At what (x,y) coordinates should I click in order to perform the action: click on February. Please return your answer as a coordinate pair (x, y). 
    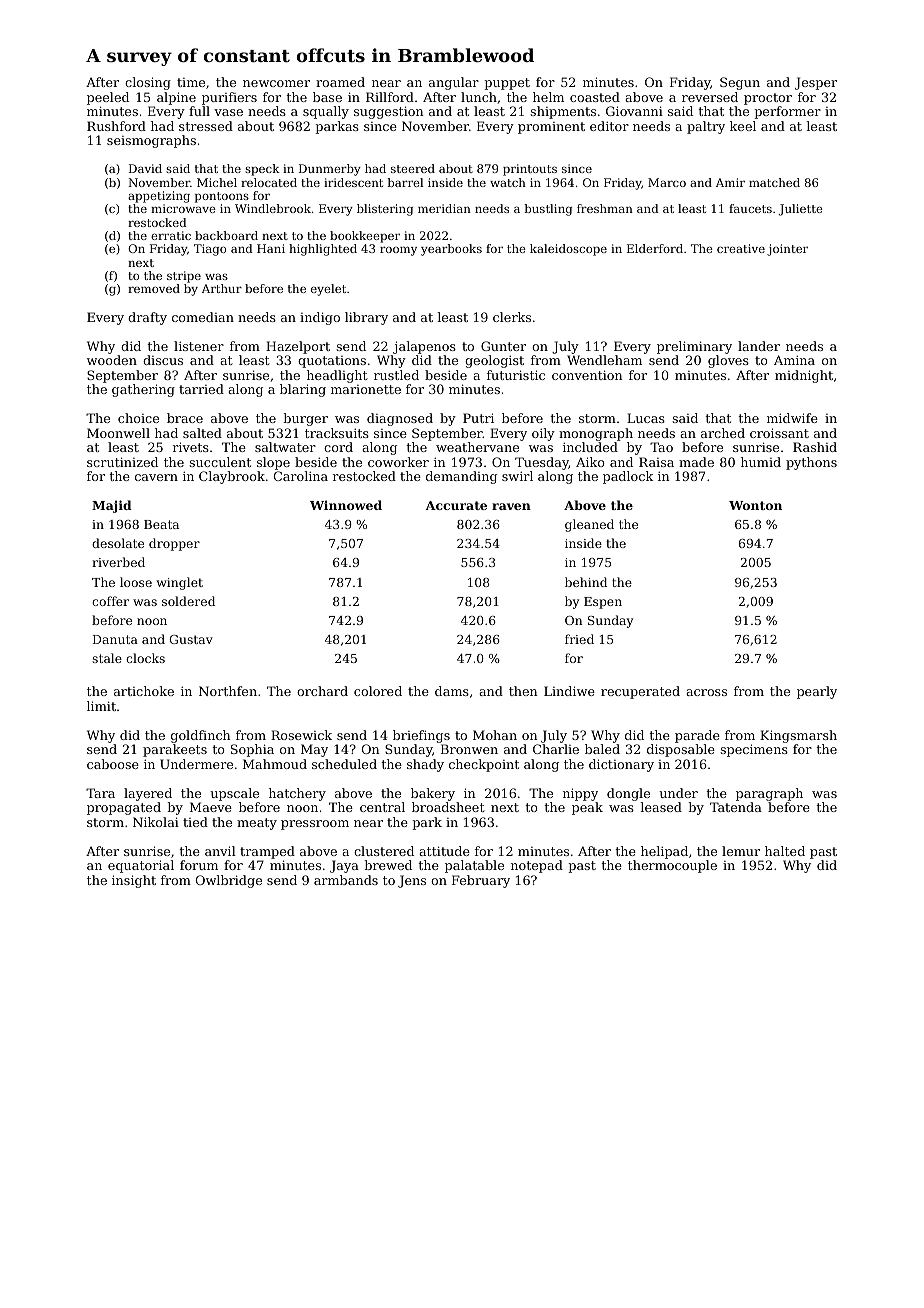
    Looking at the image, I should click on (481, 881).
